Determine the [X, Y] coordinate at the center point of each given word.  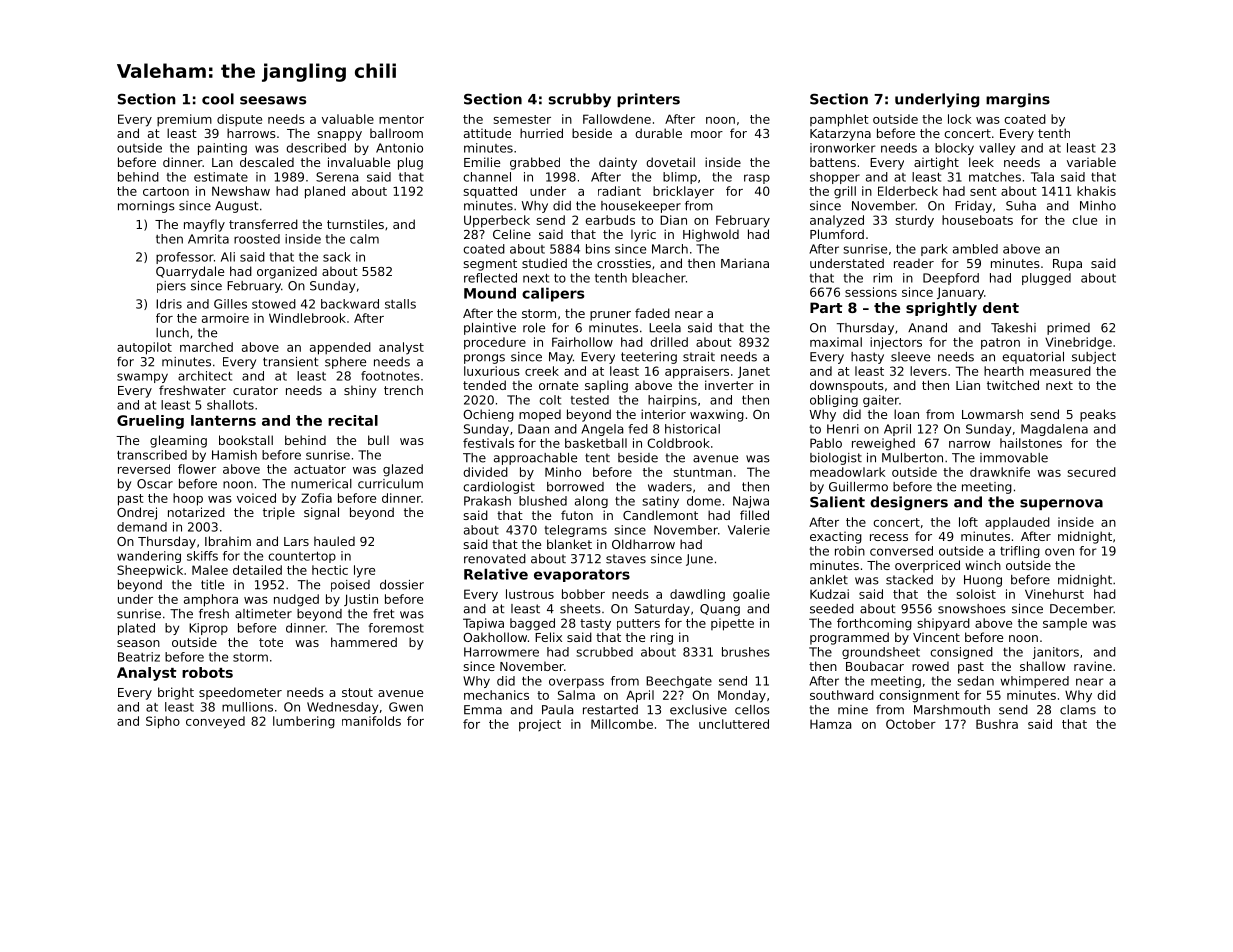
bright [176, 693]
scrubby [580, 100]
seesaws [273, 100]
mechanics [496, 695]
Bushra [997, 724]
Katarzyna [840, 135]
